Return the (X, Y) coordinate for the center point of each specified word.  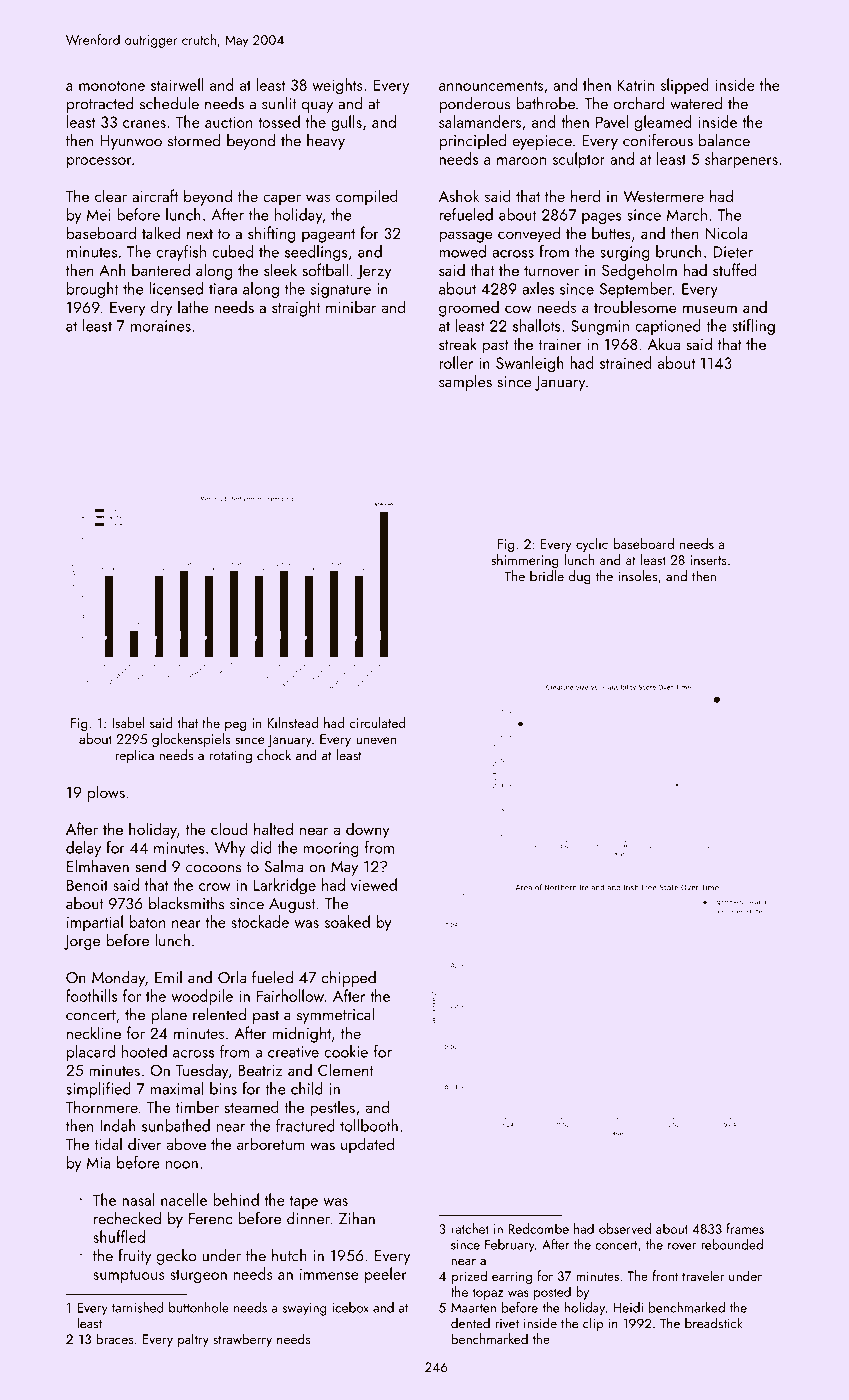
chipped (349, 979)
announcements (491, 86)
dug (580, 577)
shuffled (119, 1236)
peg (235, 726)
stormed (194, 140)
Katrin (636, 85)
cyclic (592, 545)
